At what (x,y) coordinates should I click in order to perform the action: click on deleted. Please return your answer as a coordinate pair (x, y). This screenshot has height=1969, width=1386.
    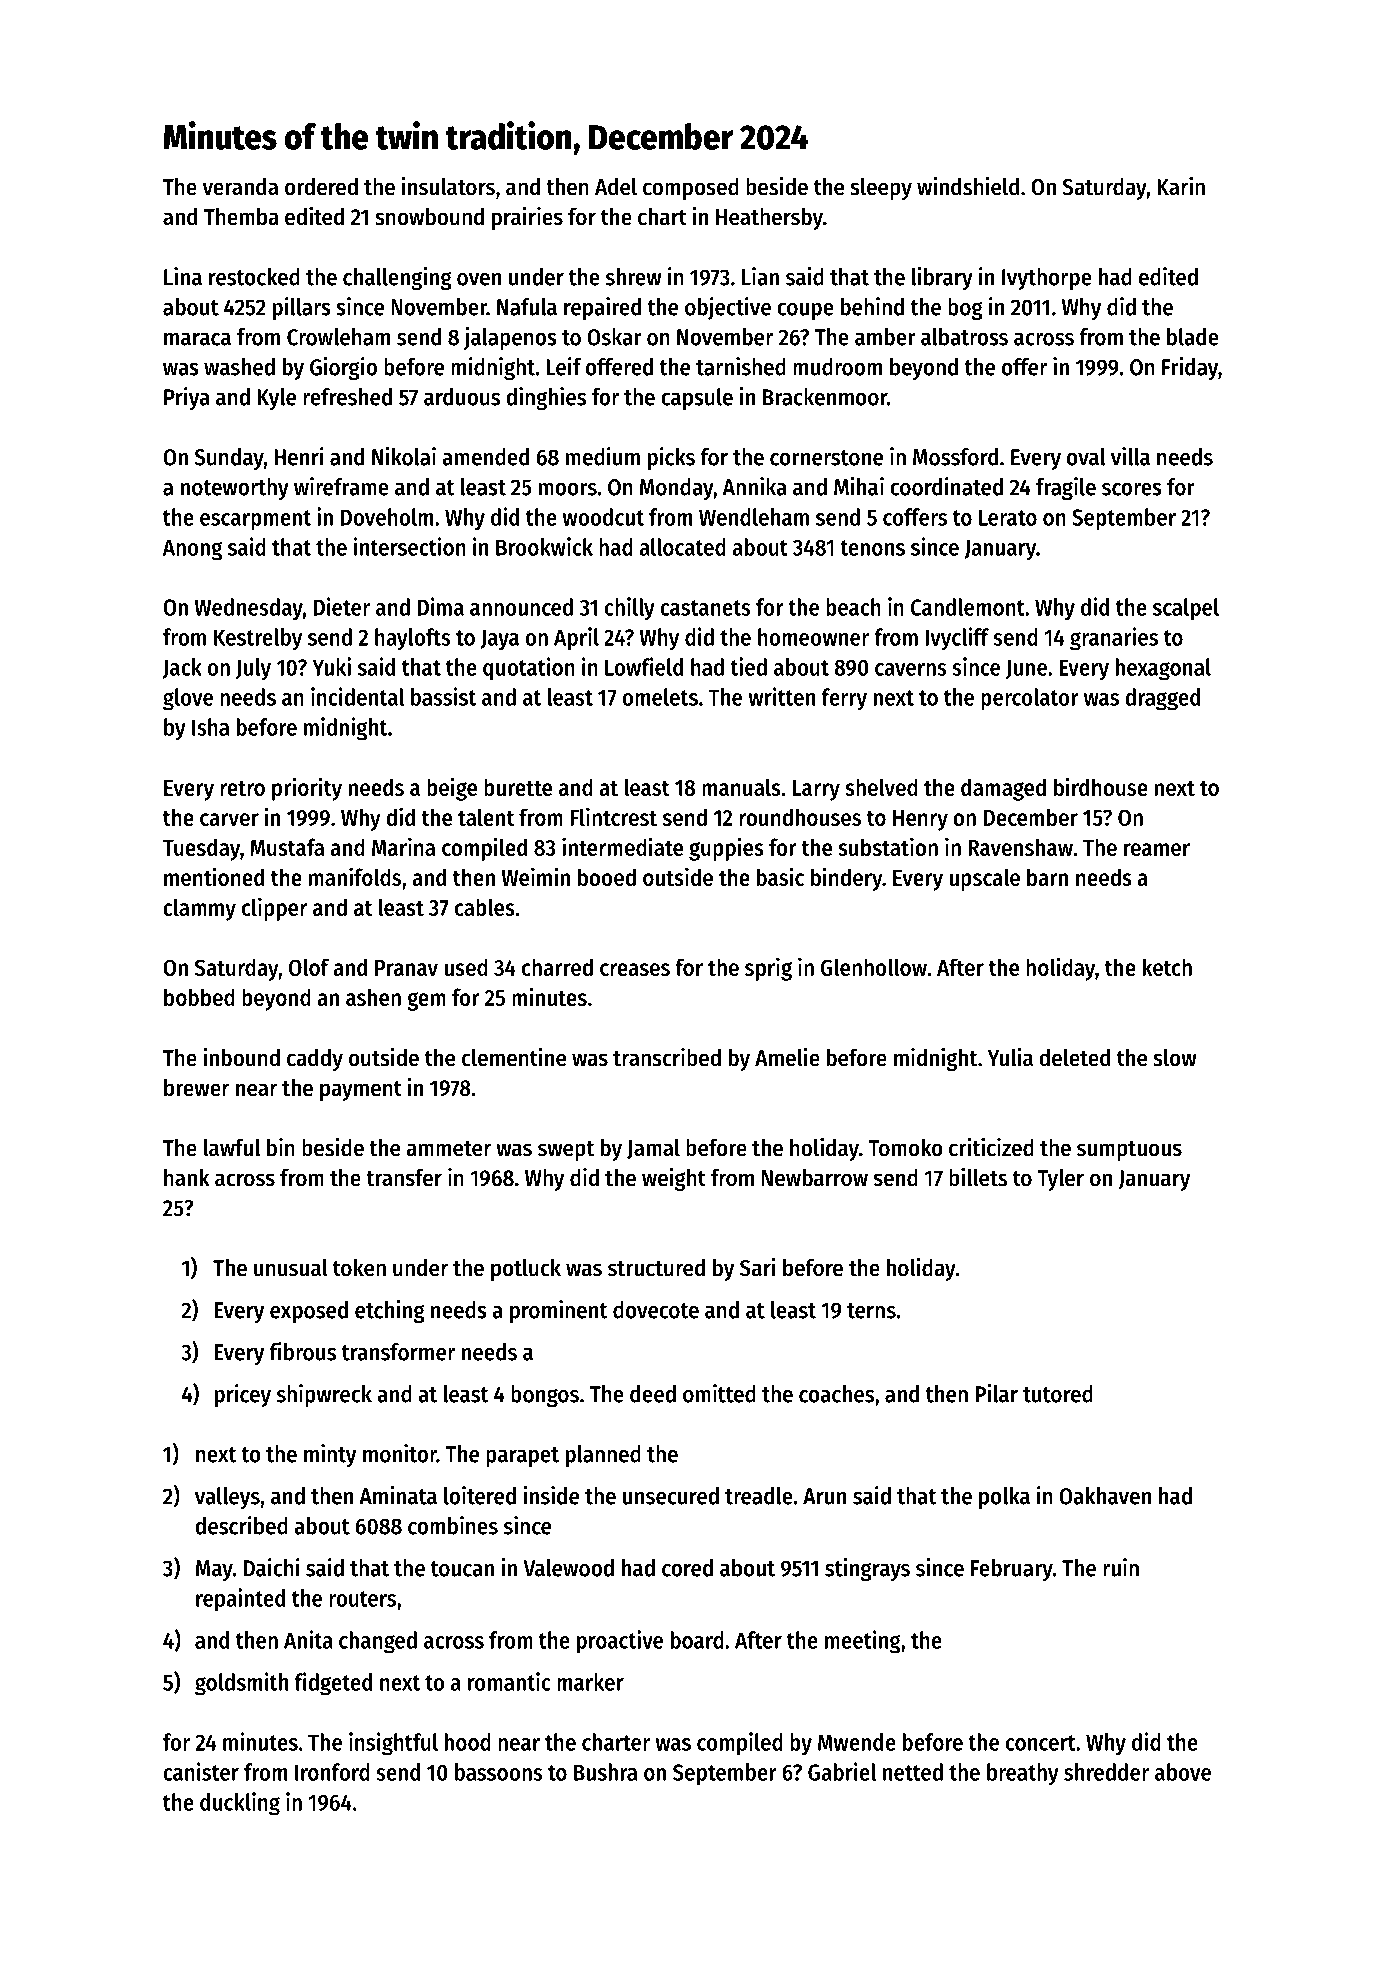
    Looking at the image, I should click on (1074, 1058).
